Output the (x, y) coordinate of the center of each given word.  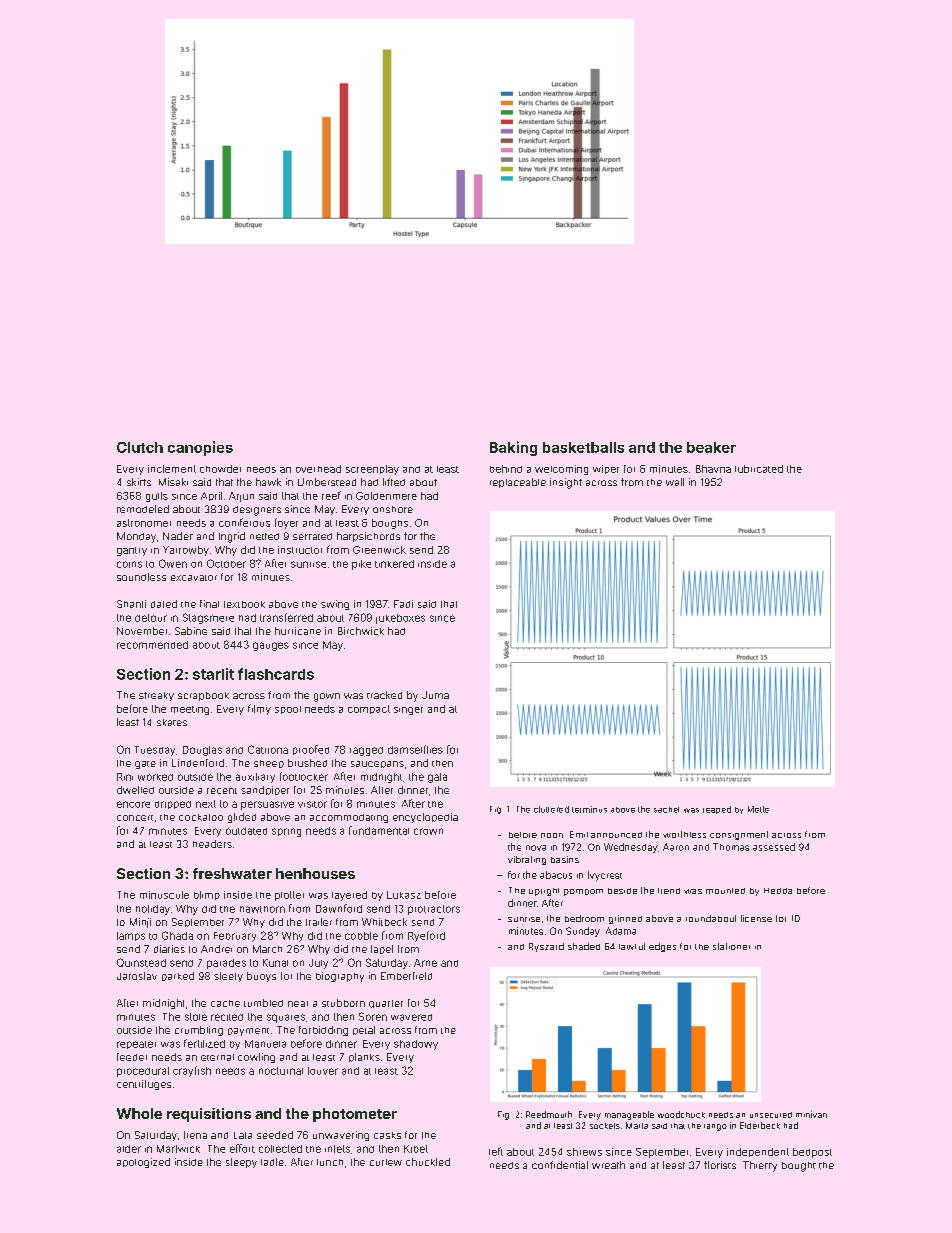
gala (437, 778)
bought (799, 1167)
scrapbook (203, 696)
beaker (711, 447)
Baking (513, 448)
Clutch (140, 447)
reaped (717, 810)
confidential (560, 1165)
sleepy (241, 1163)
